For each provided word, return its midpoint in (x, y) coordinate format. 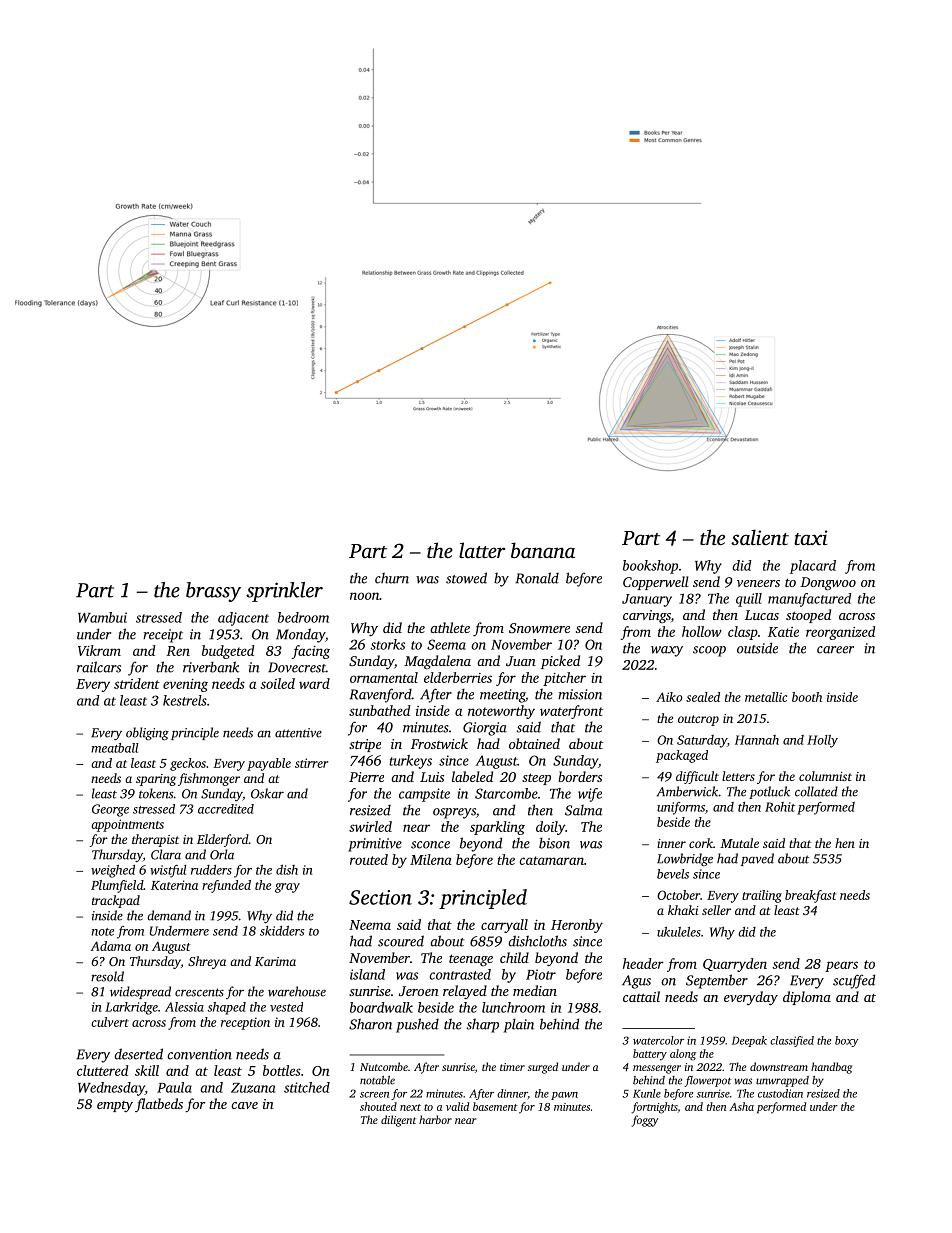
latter (482, 550)
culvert (110, 1022)
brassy (213, 592)
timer (512, 1067)
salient (760, 537)
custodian (780, 1093)
